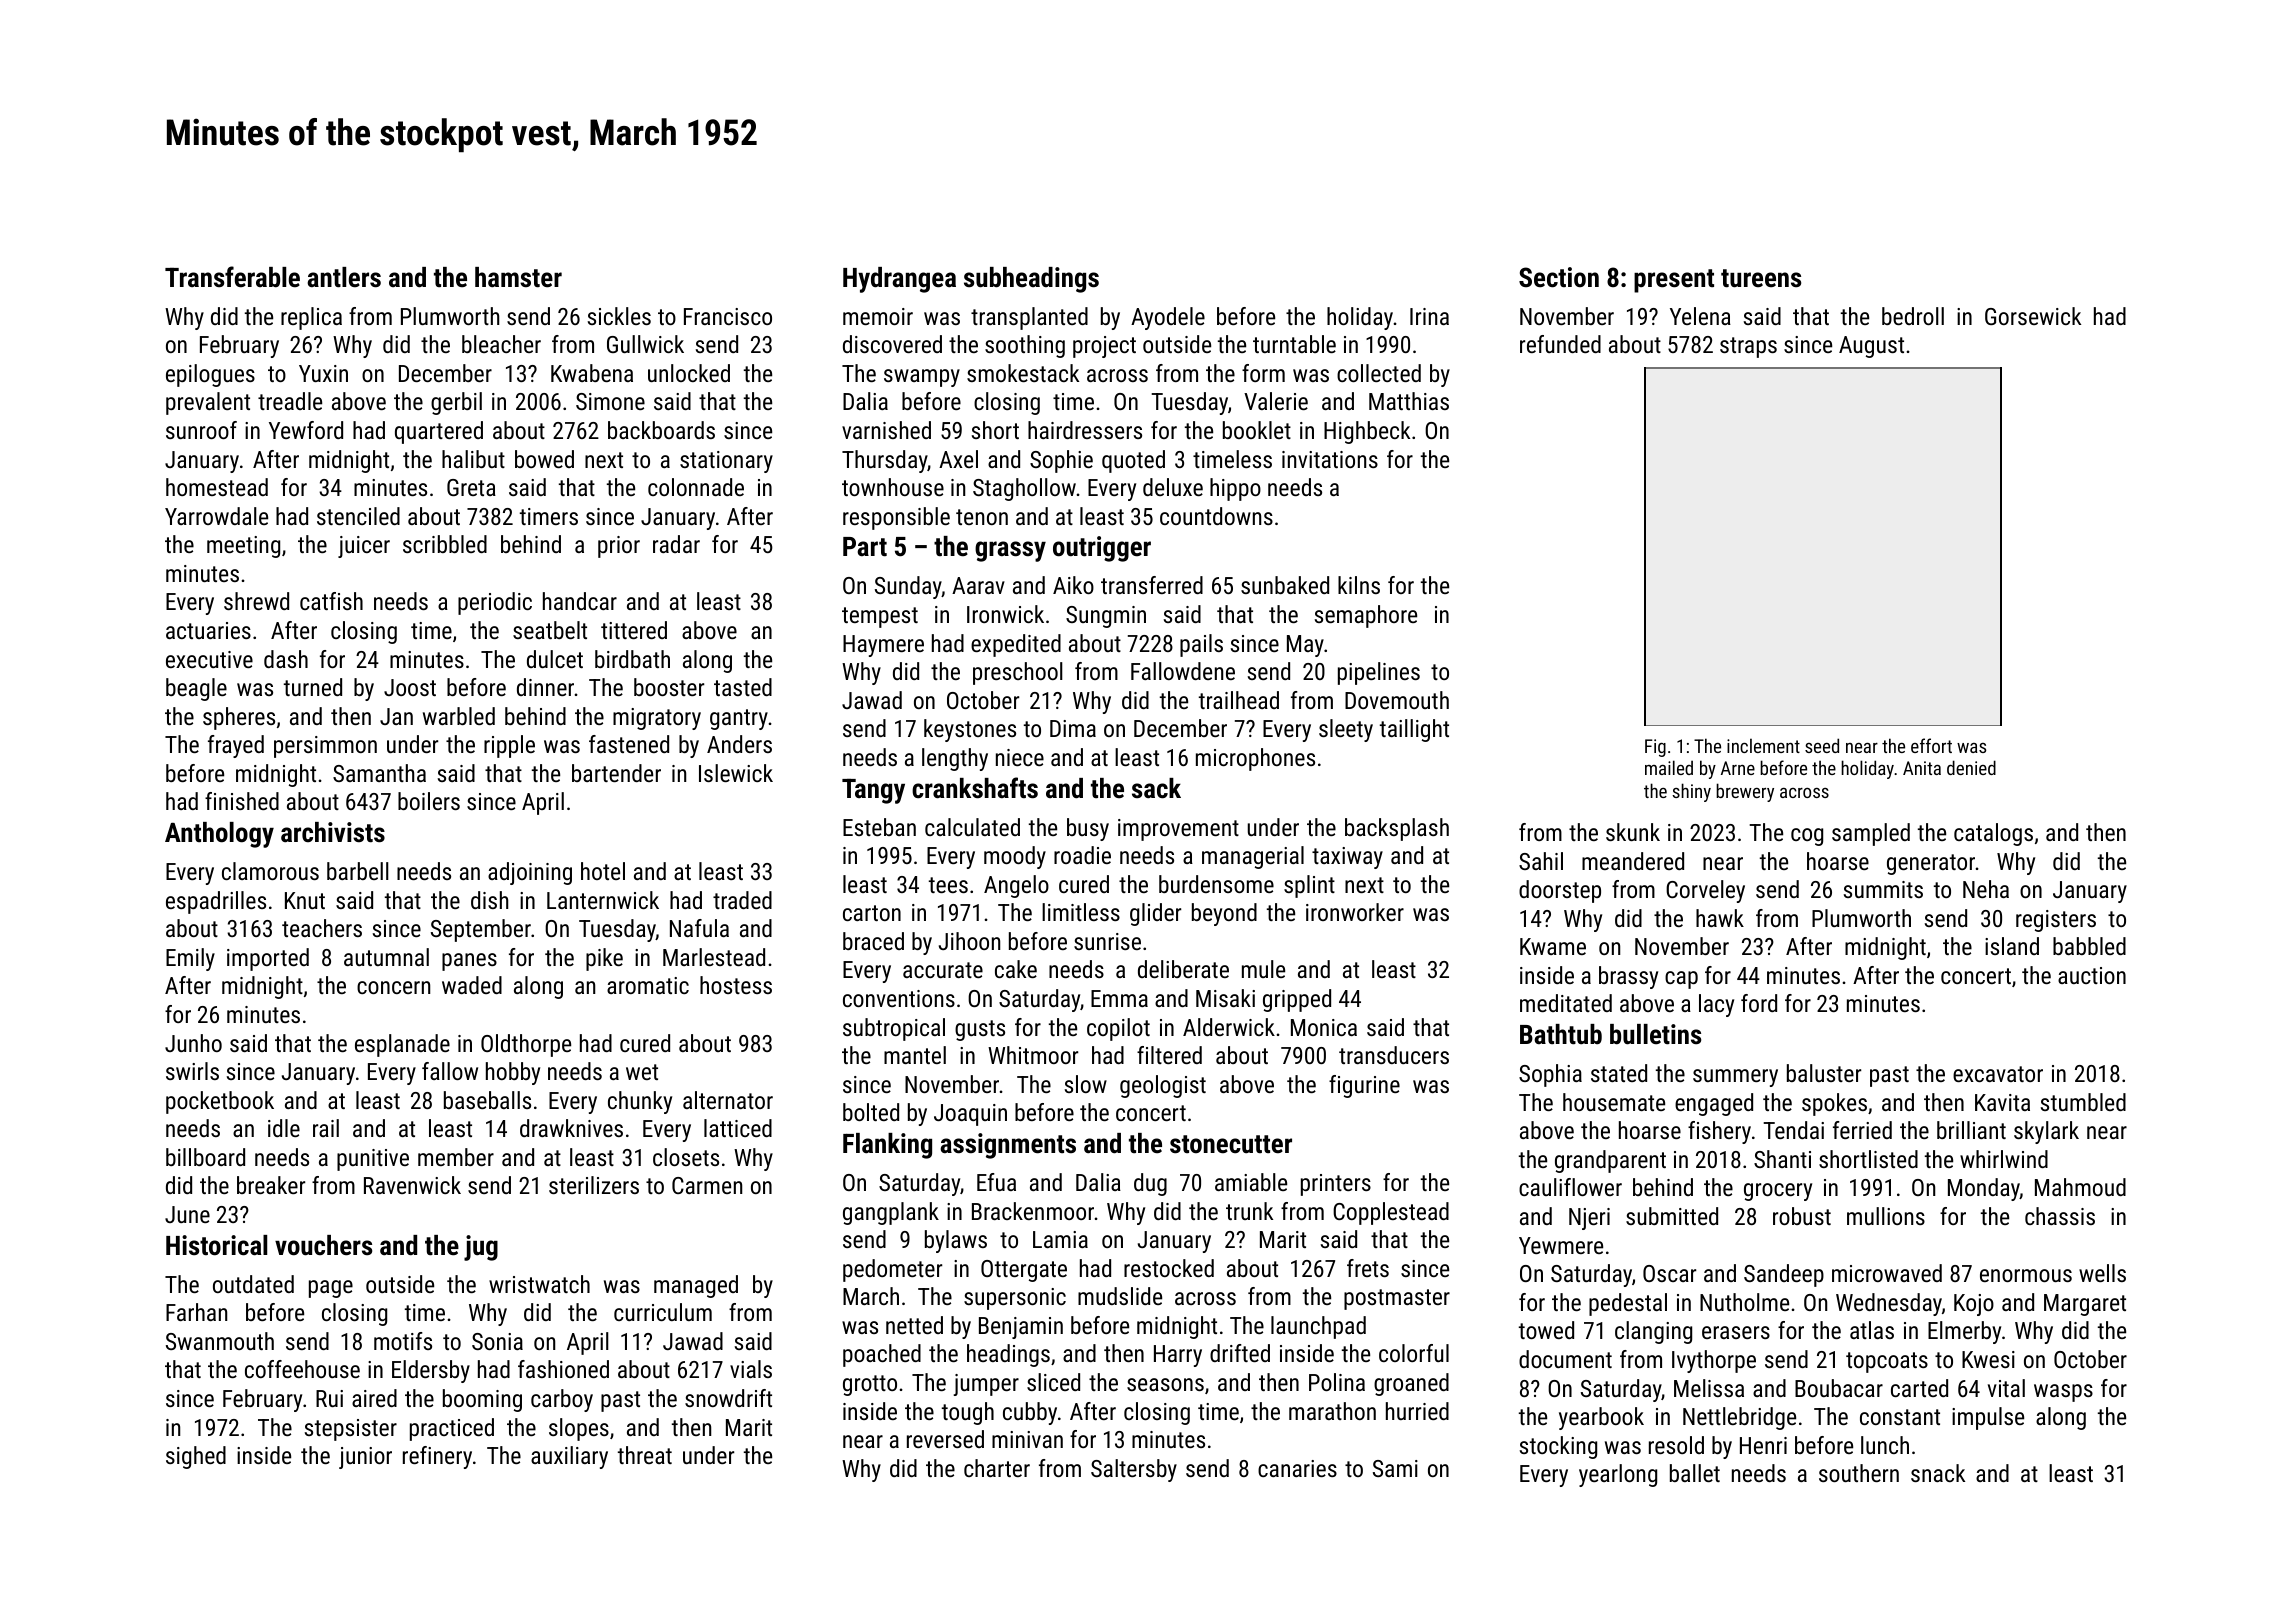 This screenshot has height=1620, width=2292. I want to click on burdensome, so click(1216, 884).
